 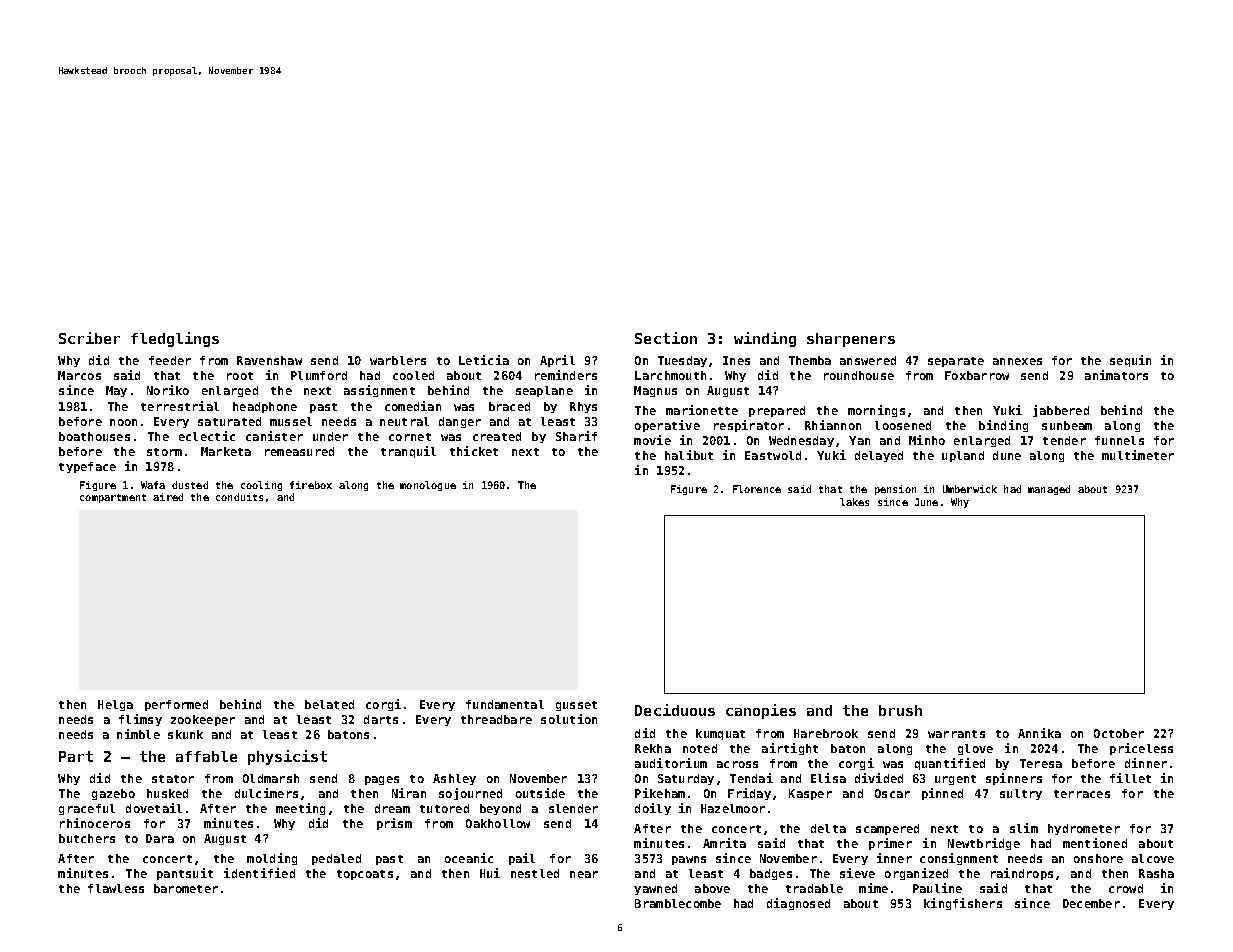 What do you see at coordinates (168, 497) in the document?
I see `aired` at bounding box center [168, 497].
